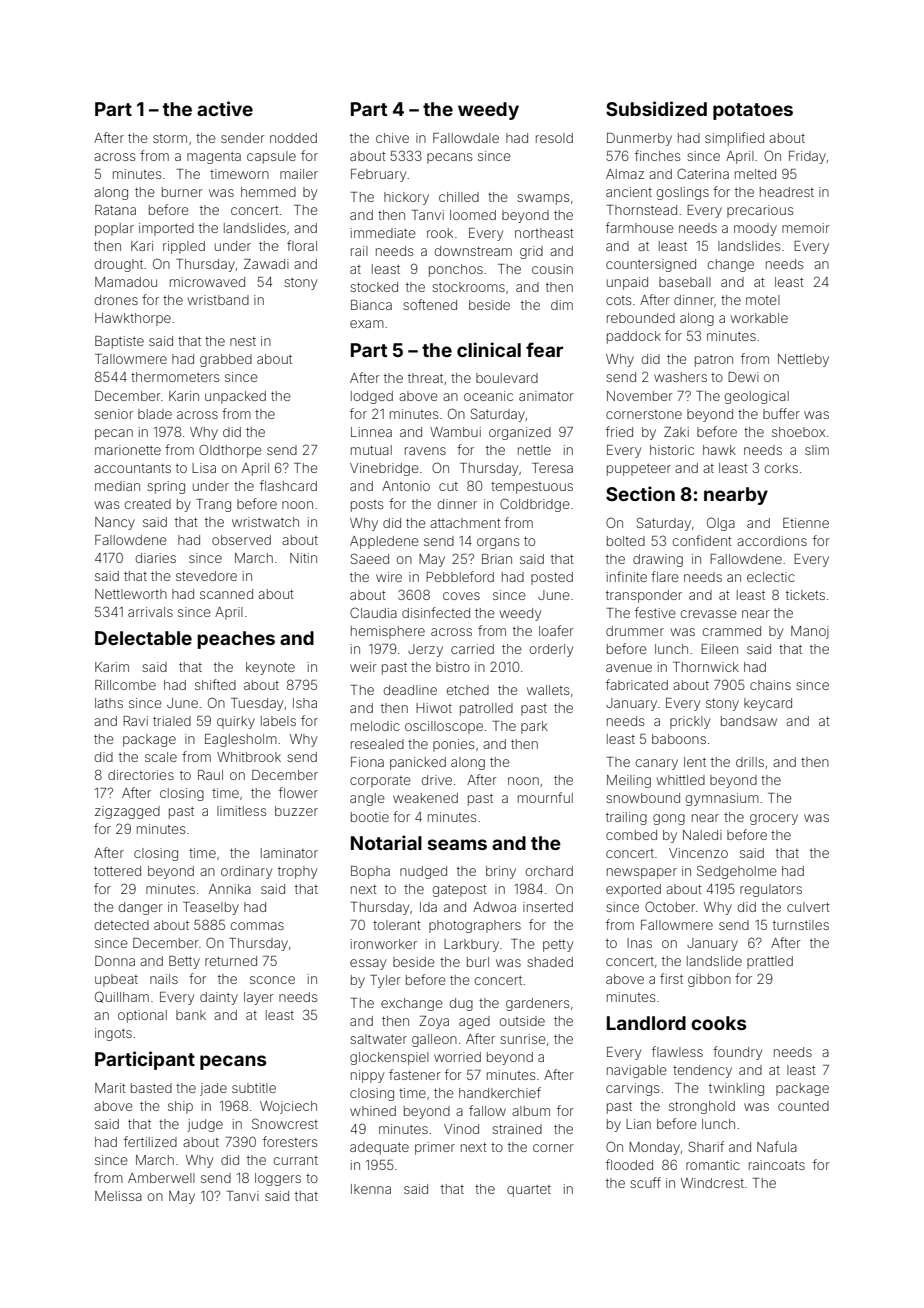 The image size is (924, 1308). I want to click on turnstiles, so click(801, 925).
